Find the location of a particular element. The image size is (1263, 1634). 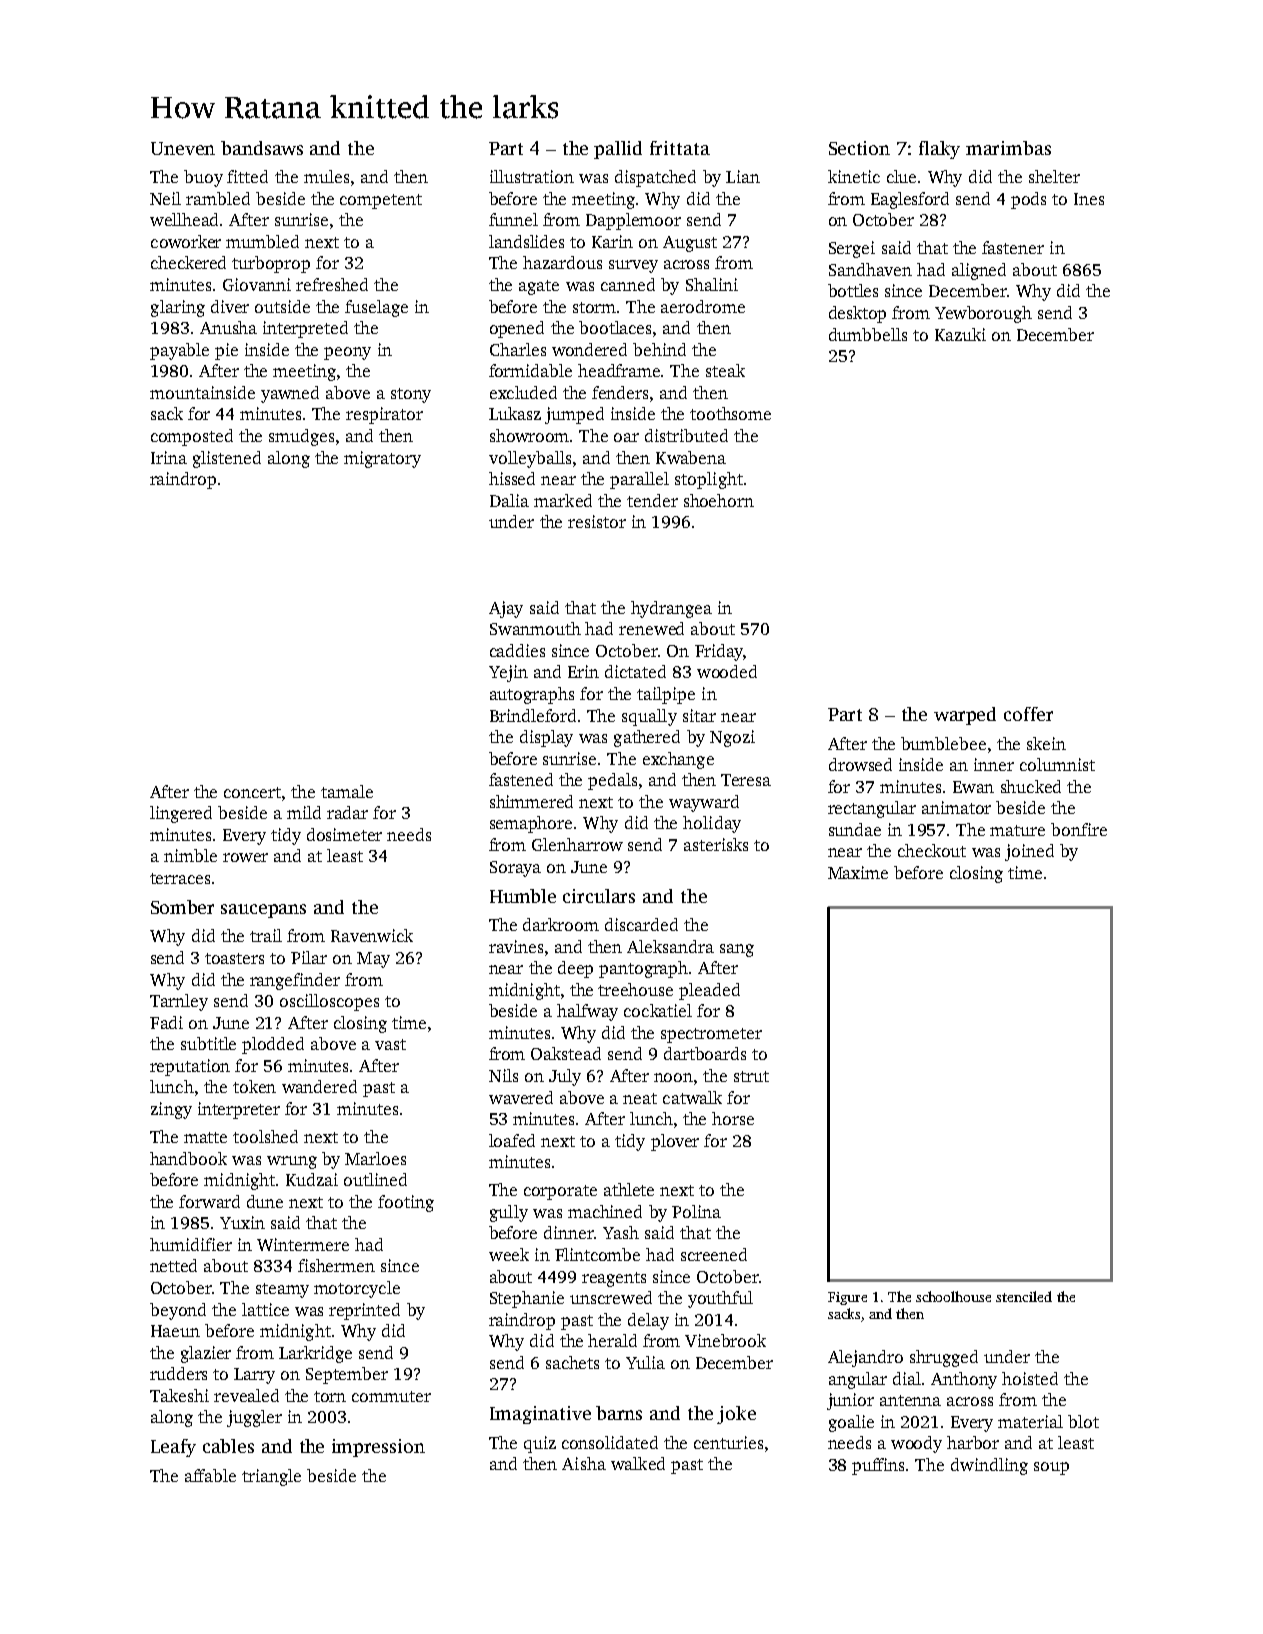

frittata is located at coordinates (680, 148).
